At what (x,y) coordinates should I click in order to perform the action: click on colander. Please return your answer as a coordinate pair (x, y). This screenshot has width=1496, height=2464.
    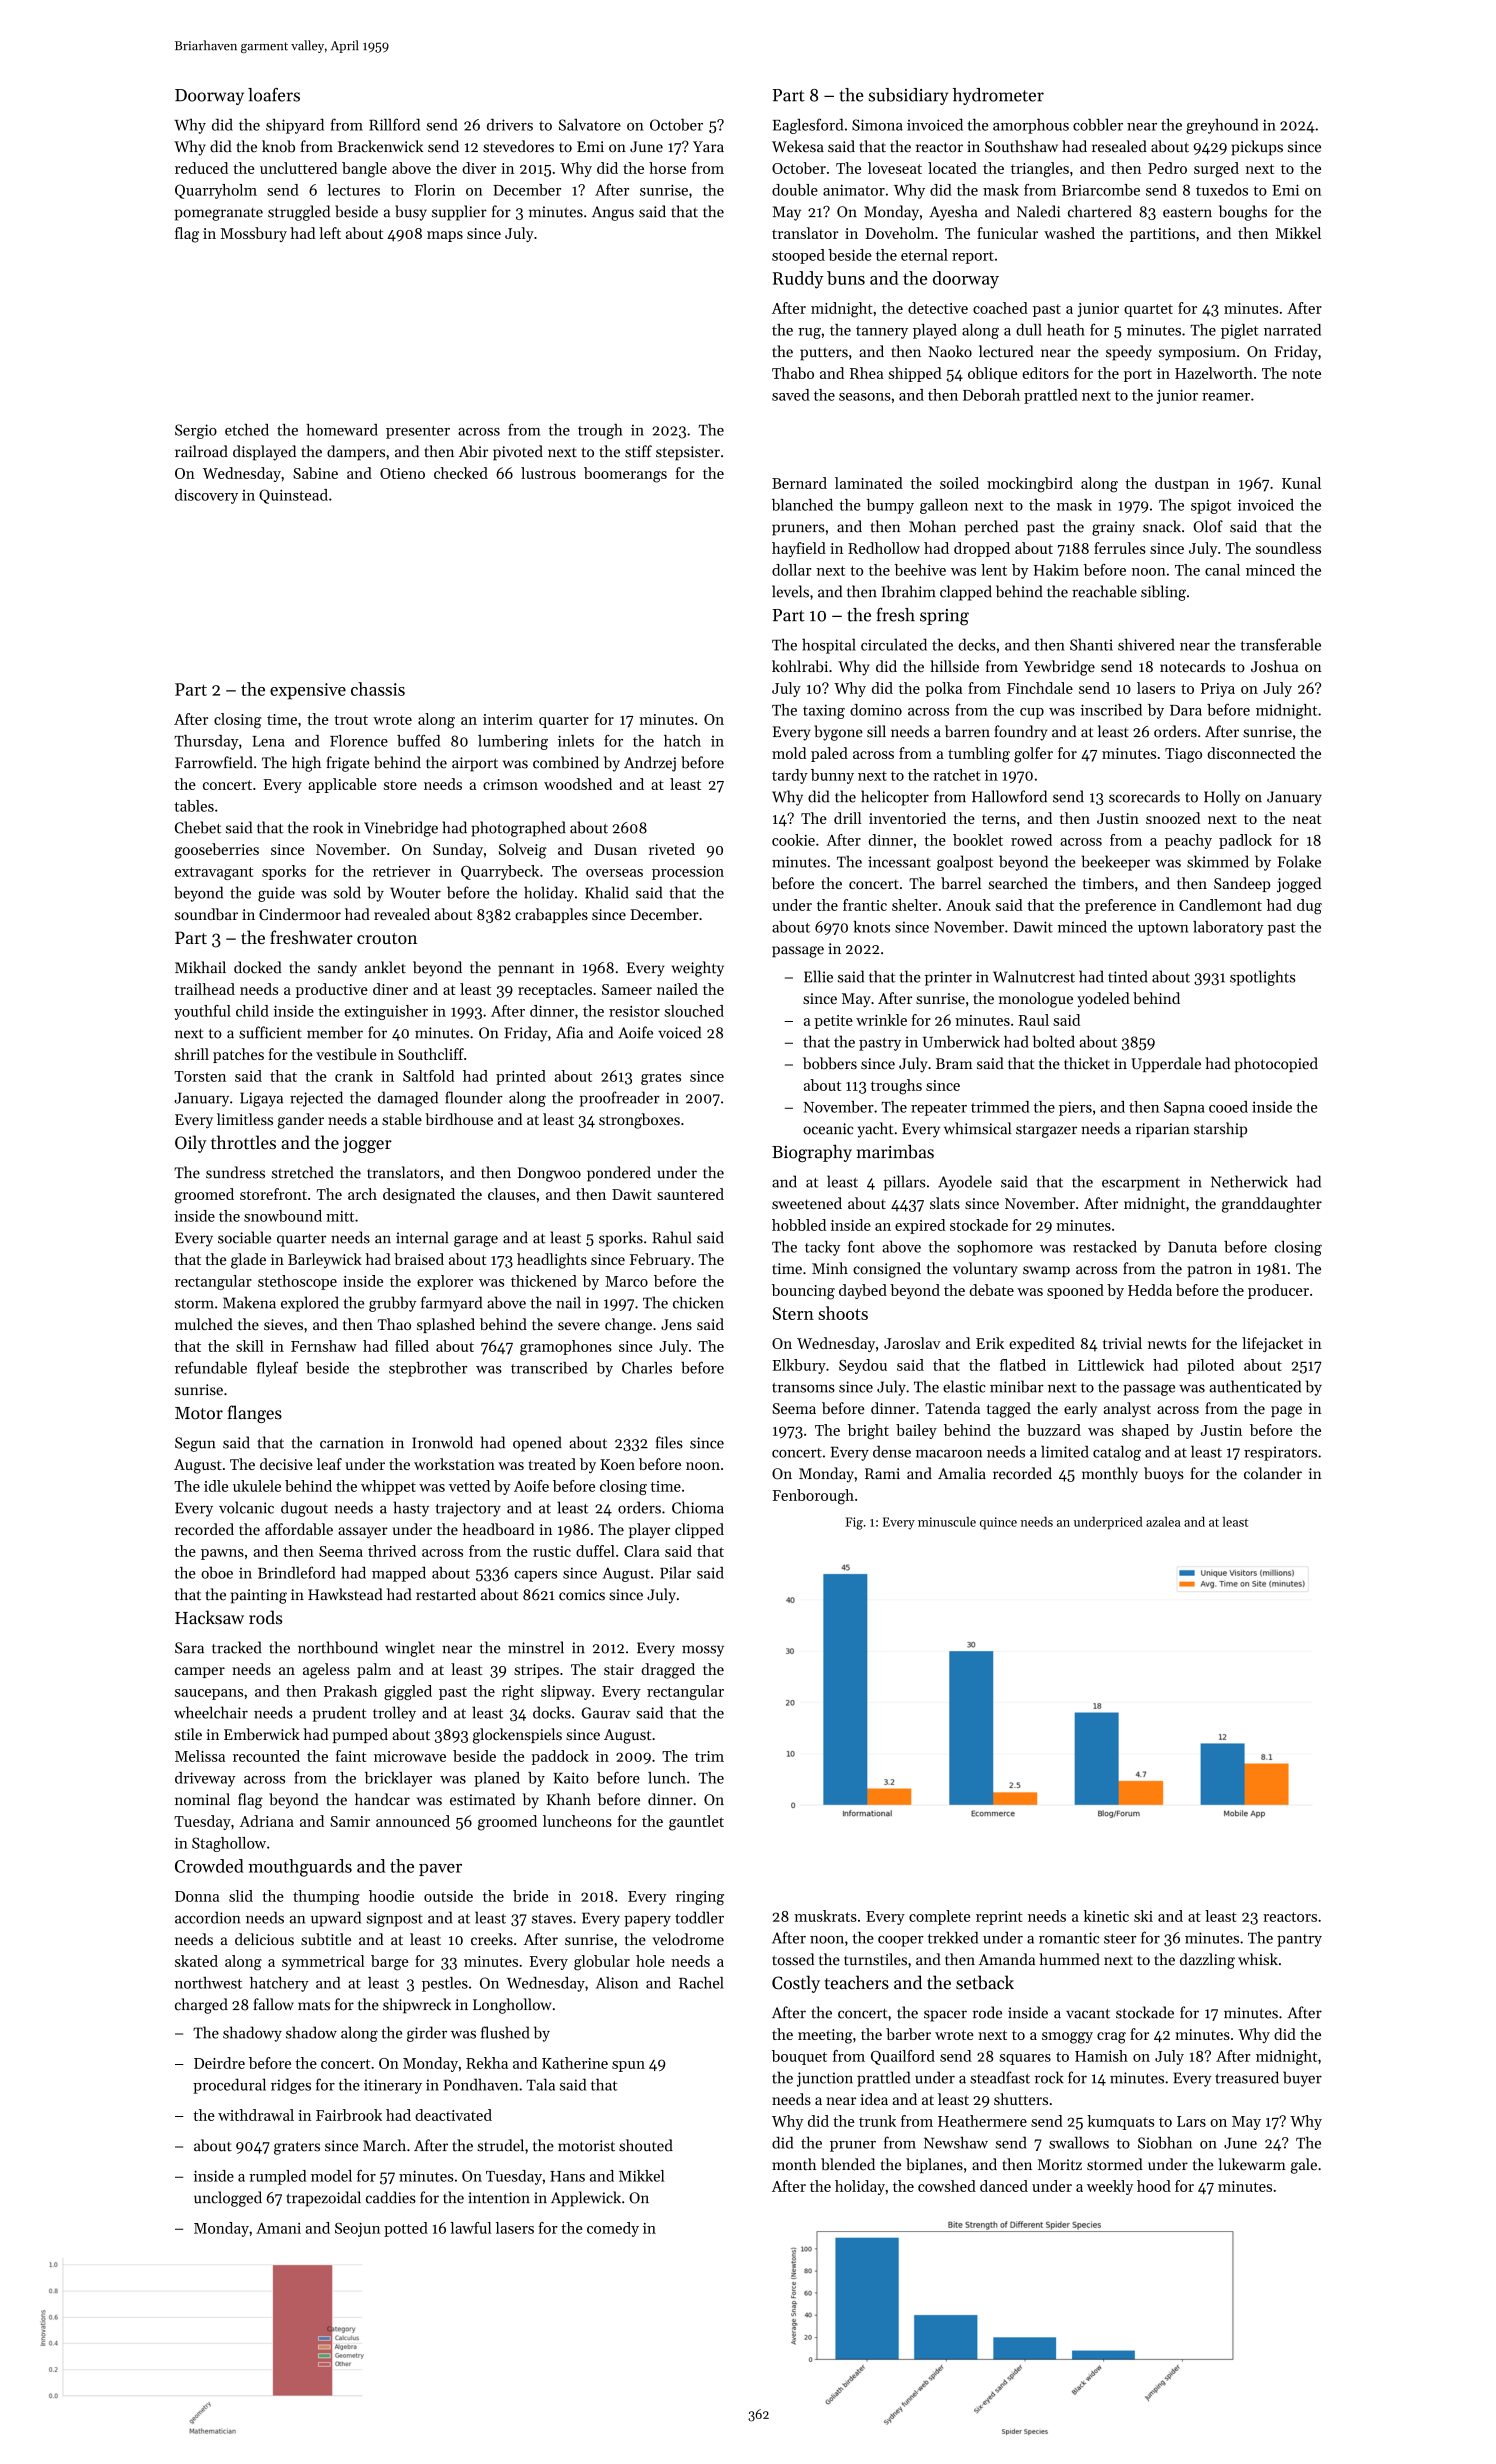
    Looking at the image, I should click on (1273, 1473).
